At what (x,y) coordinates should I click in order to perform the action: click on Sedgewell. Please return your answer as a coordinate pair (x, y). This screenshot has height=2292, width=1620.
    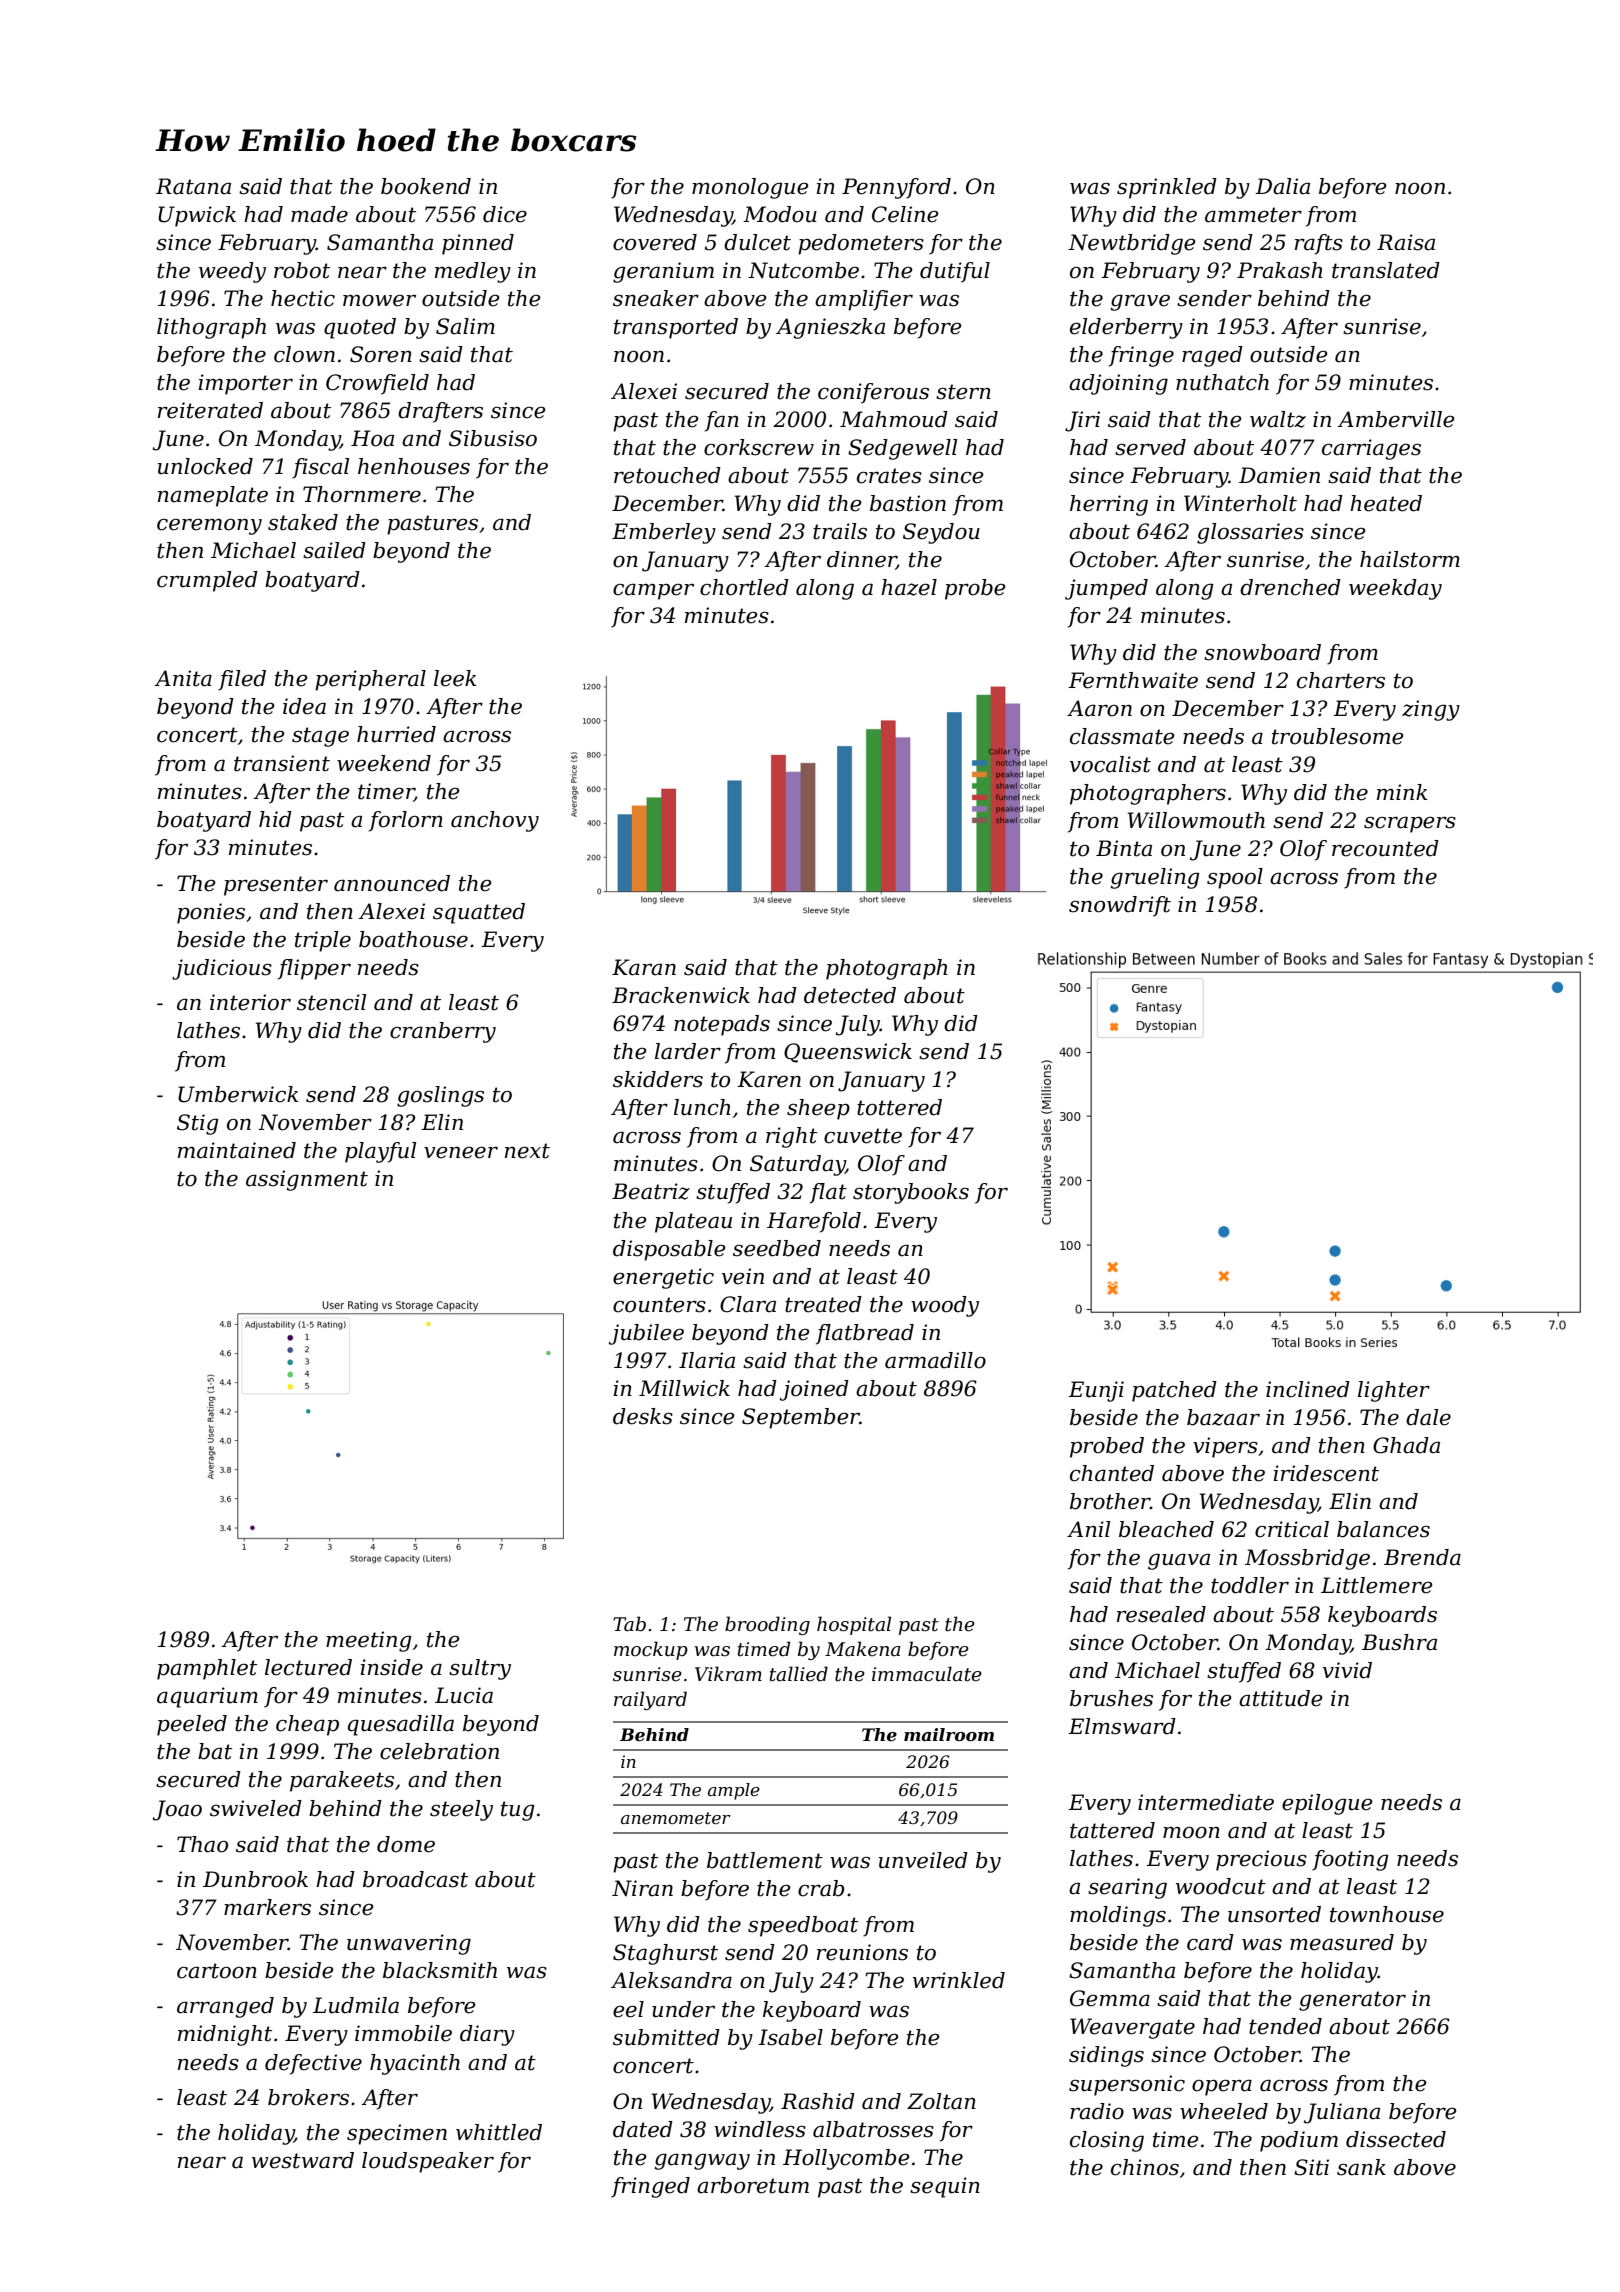
    Looking at the image, I should click on (902, 449).
